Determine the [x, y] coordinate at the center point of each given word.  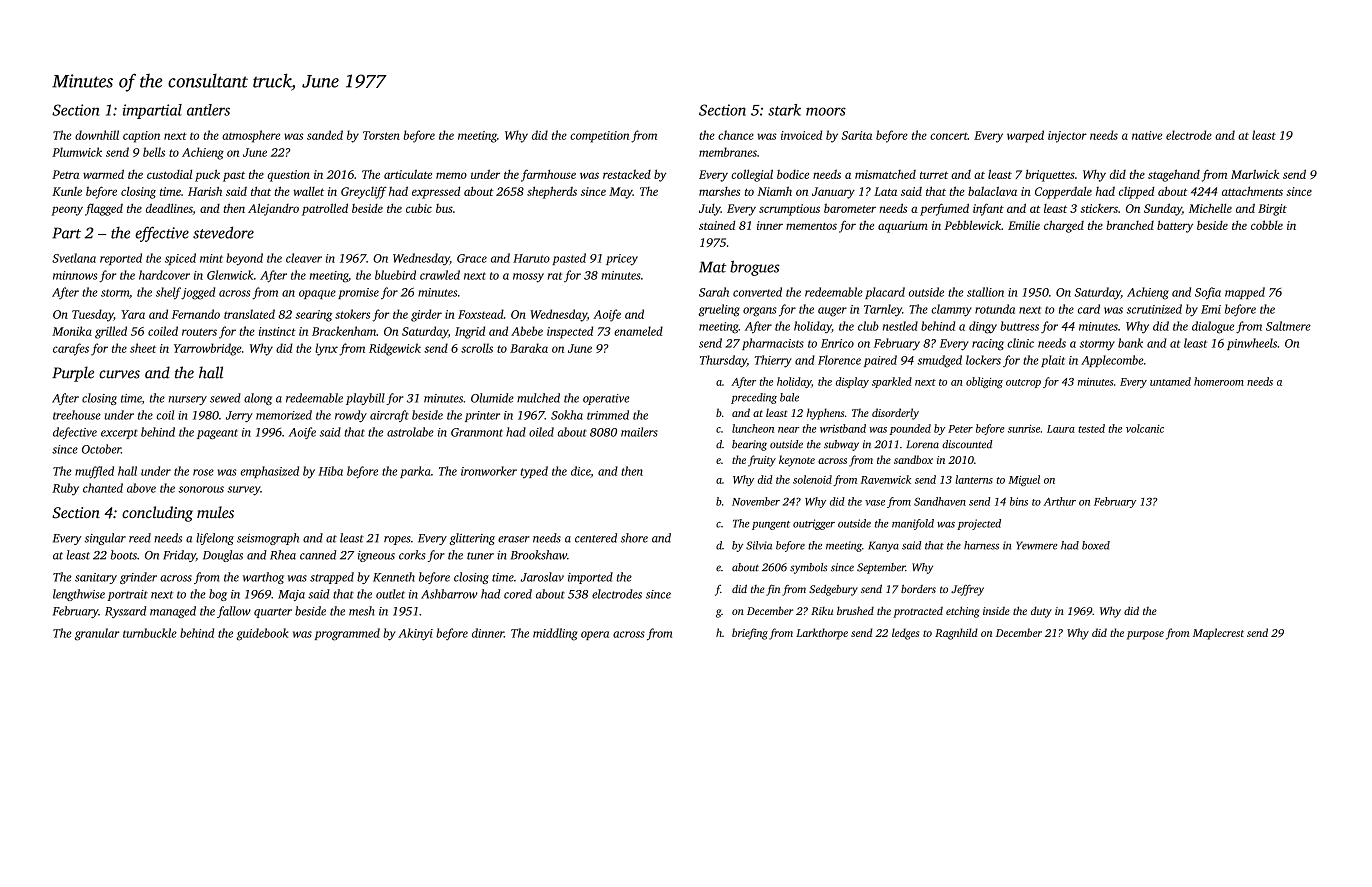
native [1147, 135]
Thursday [723, 361]
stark [784, 110]
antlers [208, 110]
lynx [326, 349]
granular [97, 634]
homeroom [1219, 381]
